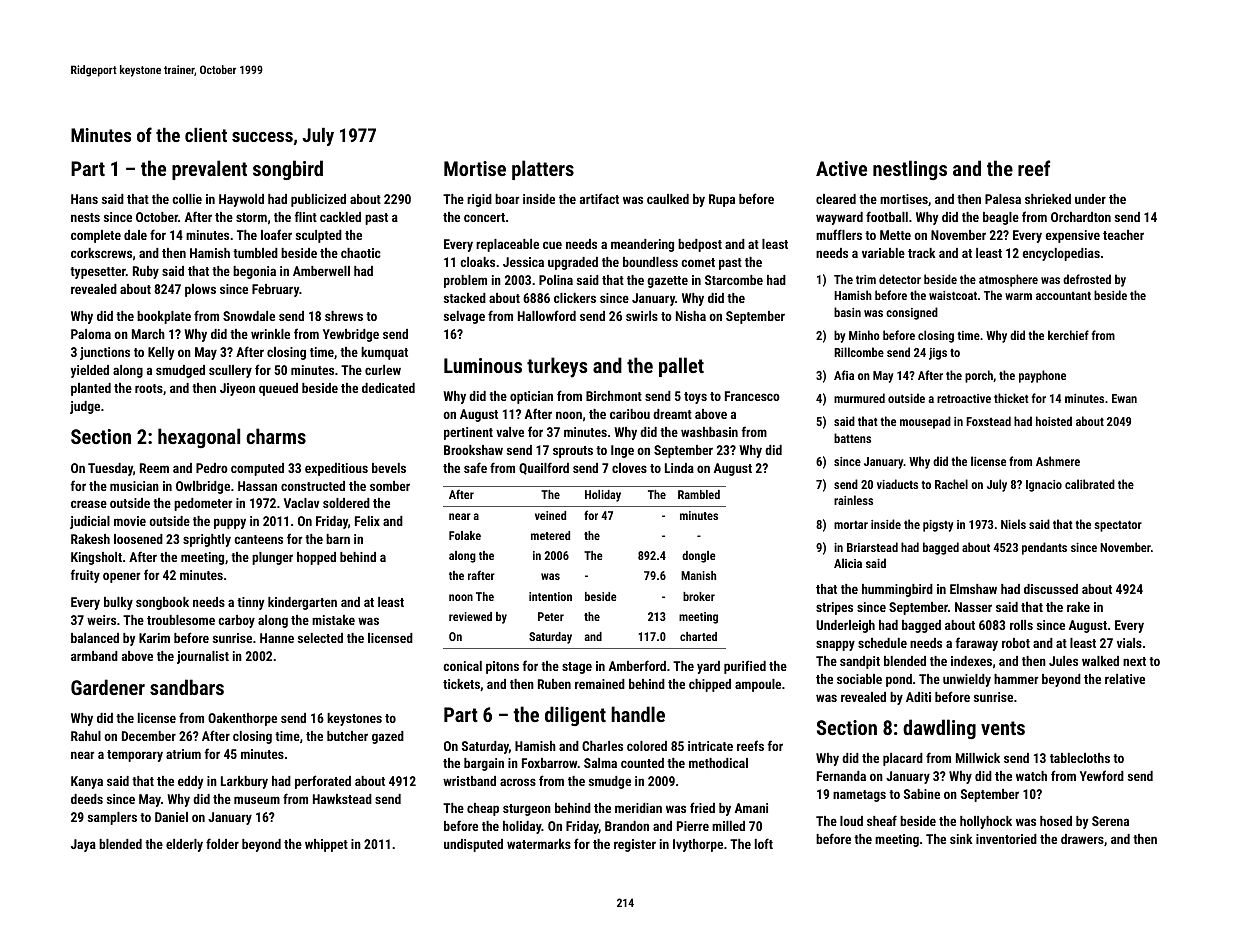 The height and width of the document is (952, 1233). What do you see at coordinates (203, 504) in the document?
I see `pedometer` at bounding box center [203, 504].
